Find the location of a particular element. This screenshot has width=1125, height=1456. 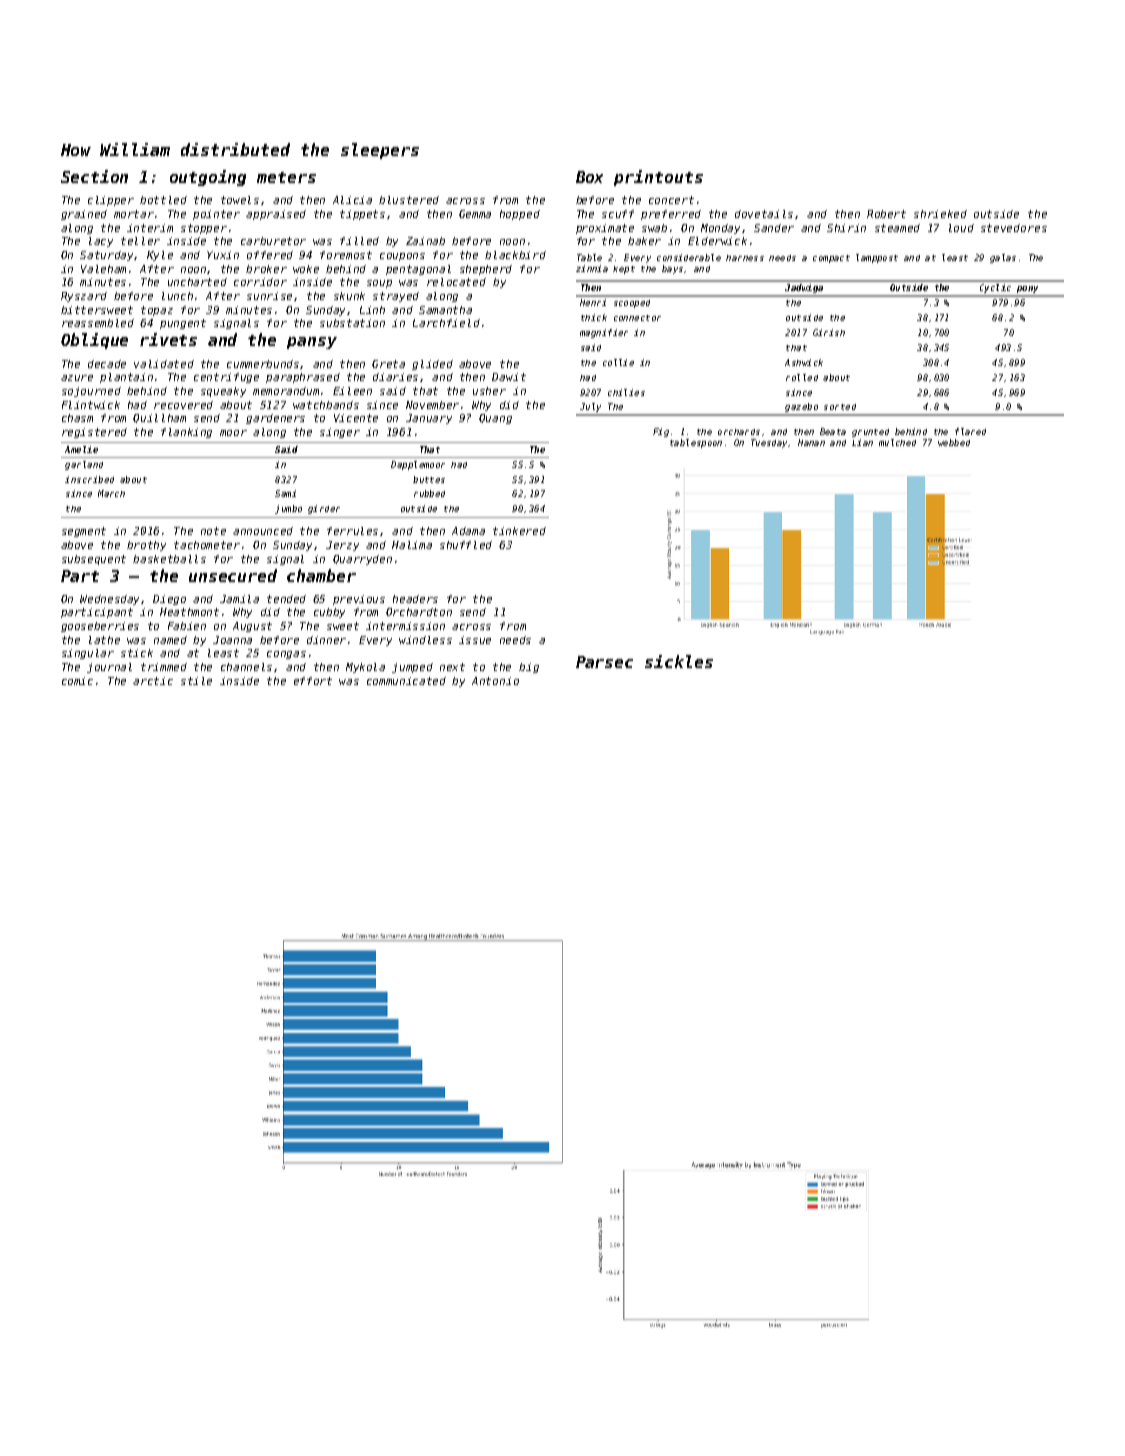

Yuxin is located at coordinates (223, 255).
